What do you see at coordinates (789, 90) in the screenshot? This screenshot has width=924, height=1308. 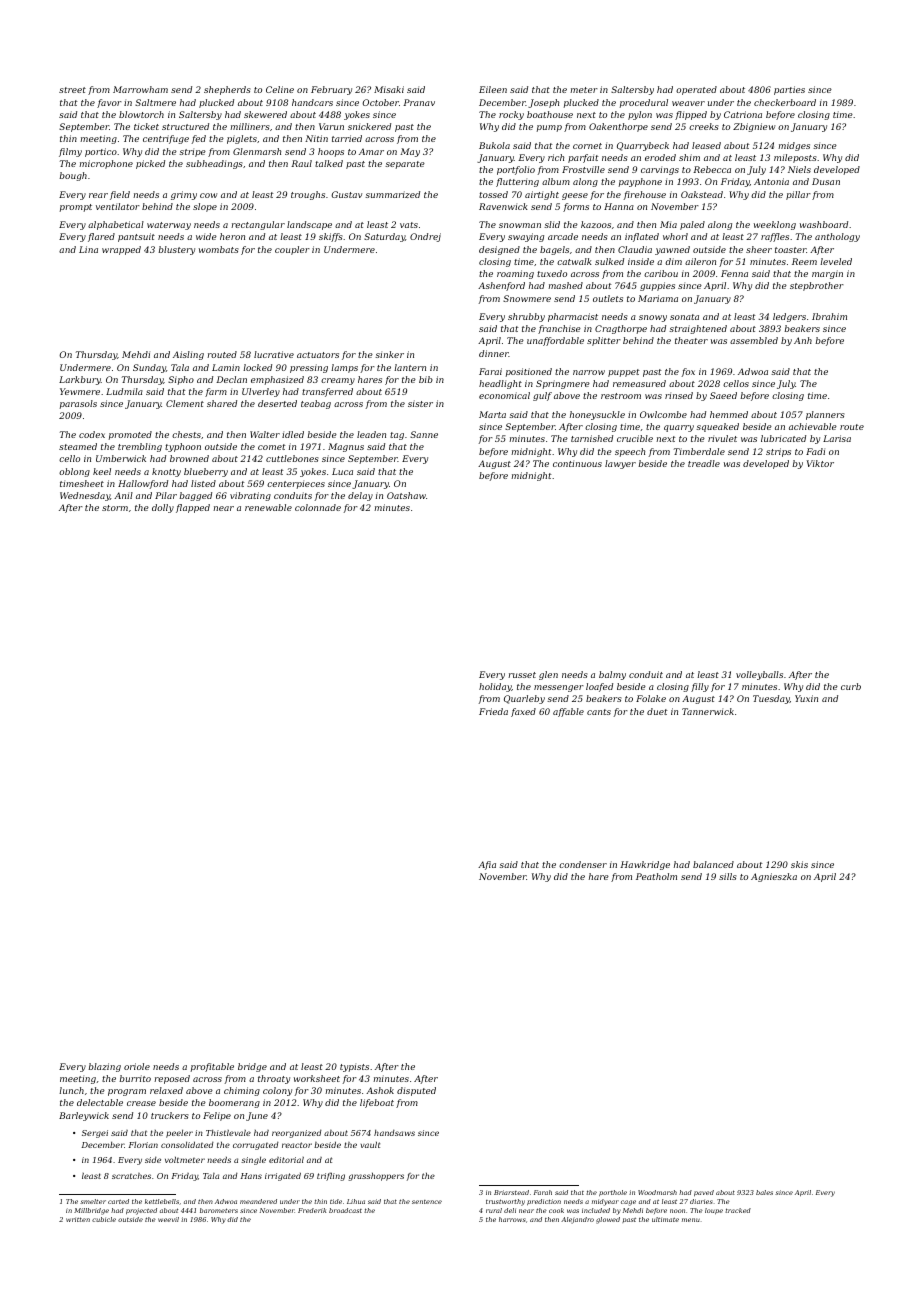 I see `parties` at bounding box center [789, 90].
